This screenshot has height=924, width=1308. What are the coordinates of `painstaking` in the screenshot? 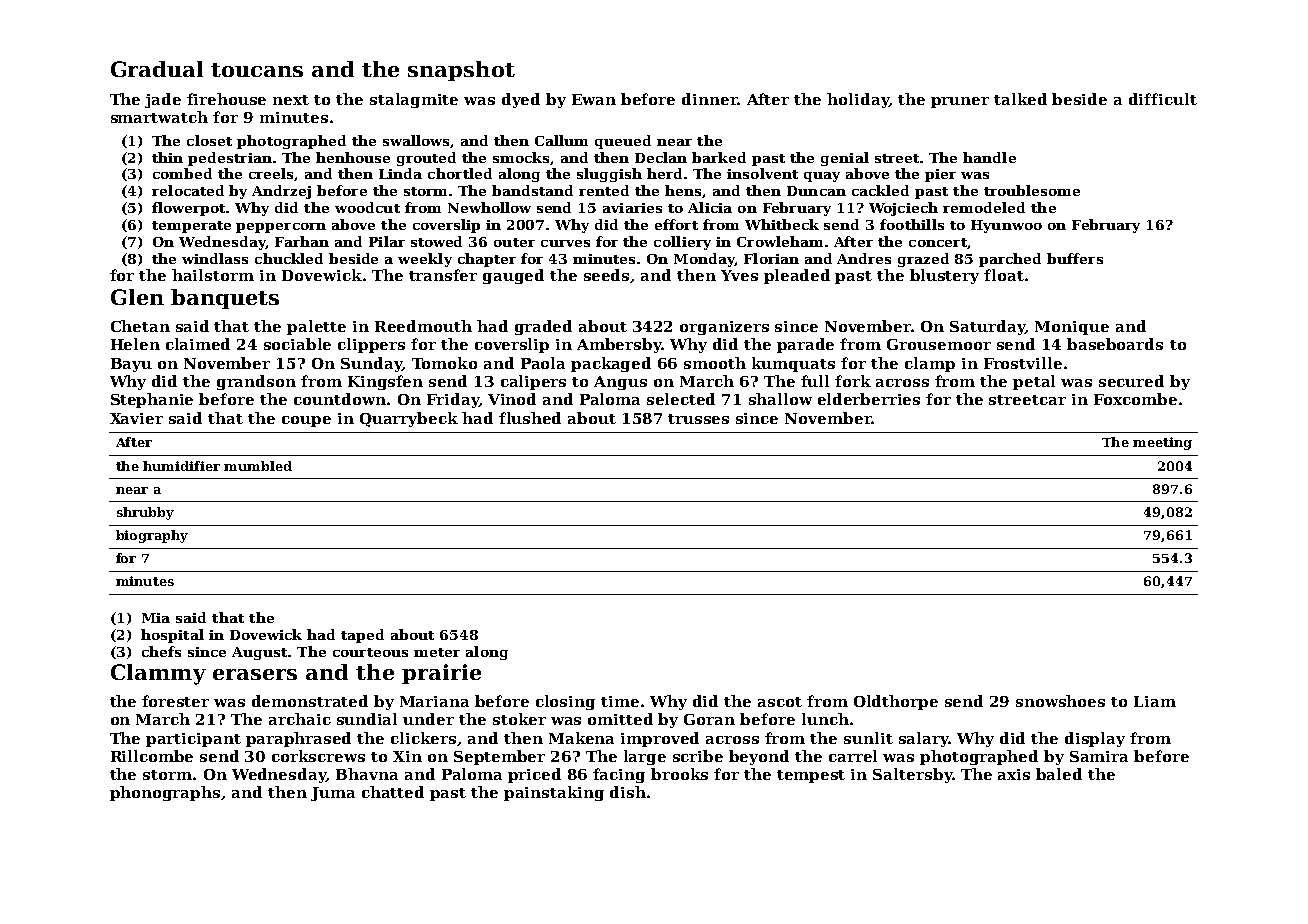 It's located at (554, 793).
